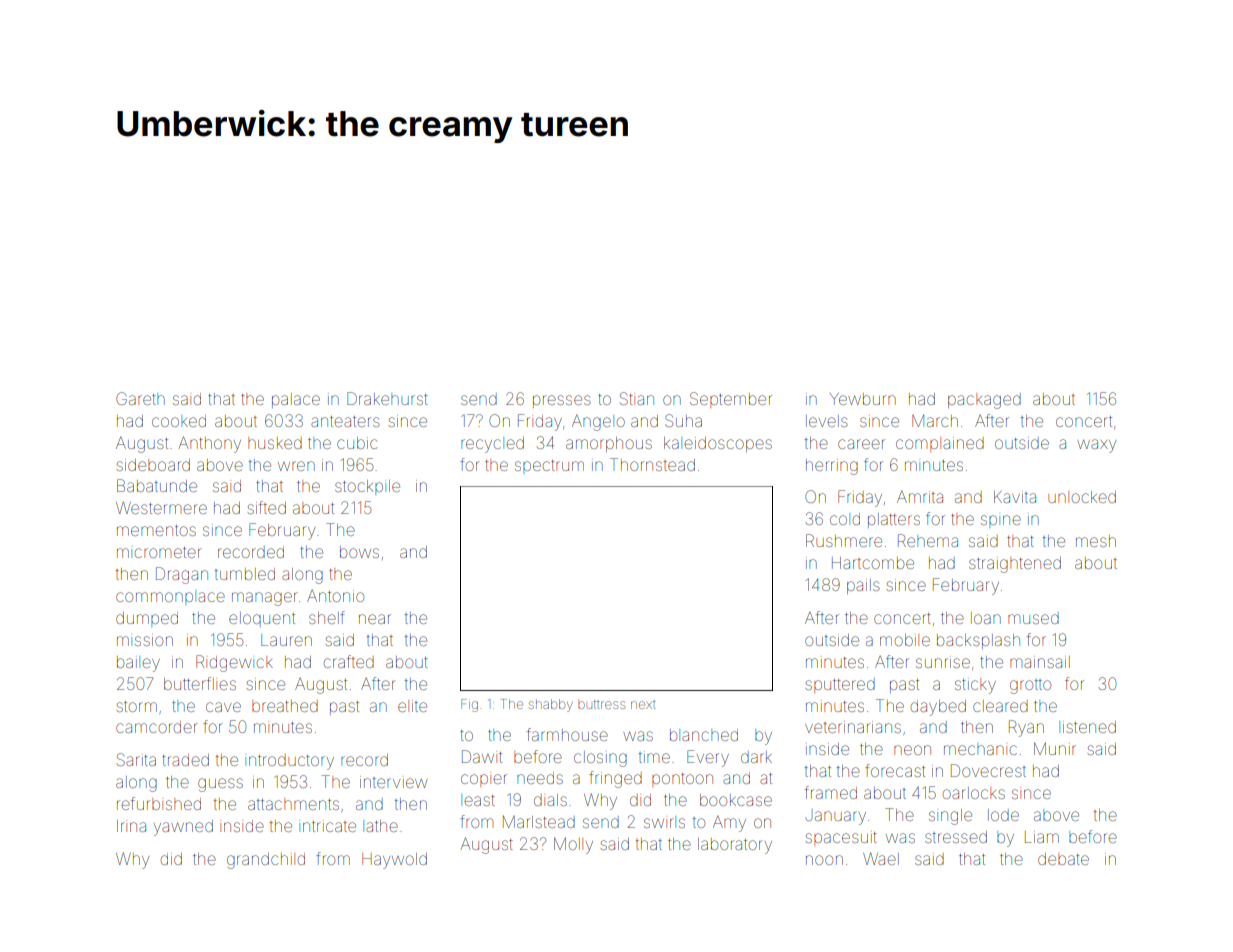  I want to click on mobile, so click(905, 640).
